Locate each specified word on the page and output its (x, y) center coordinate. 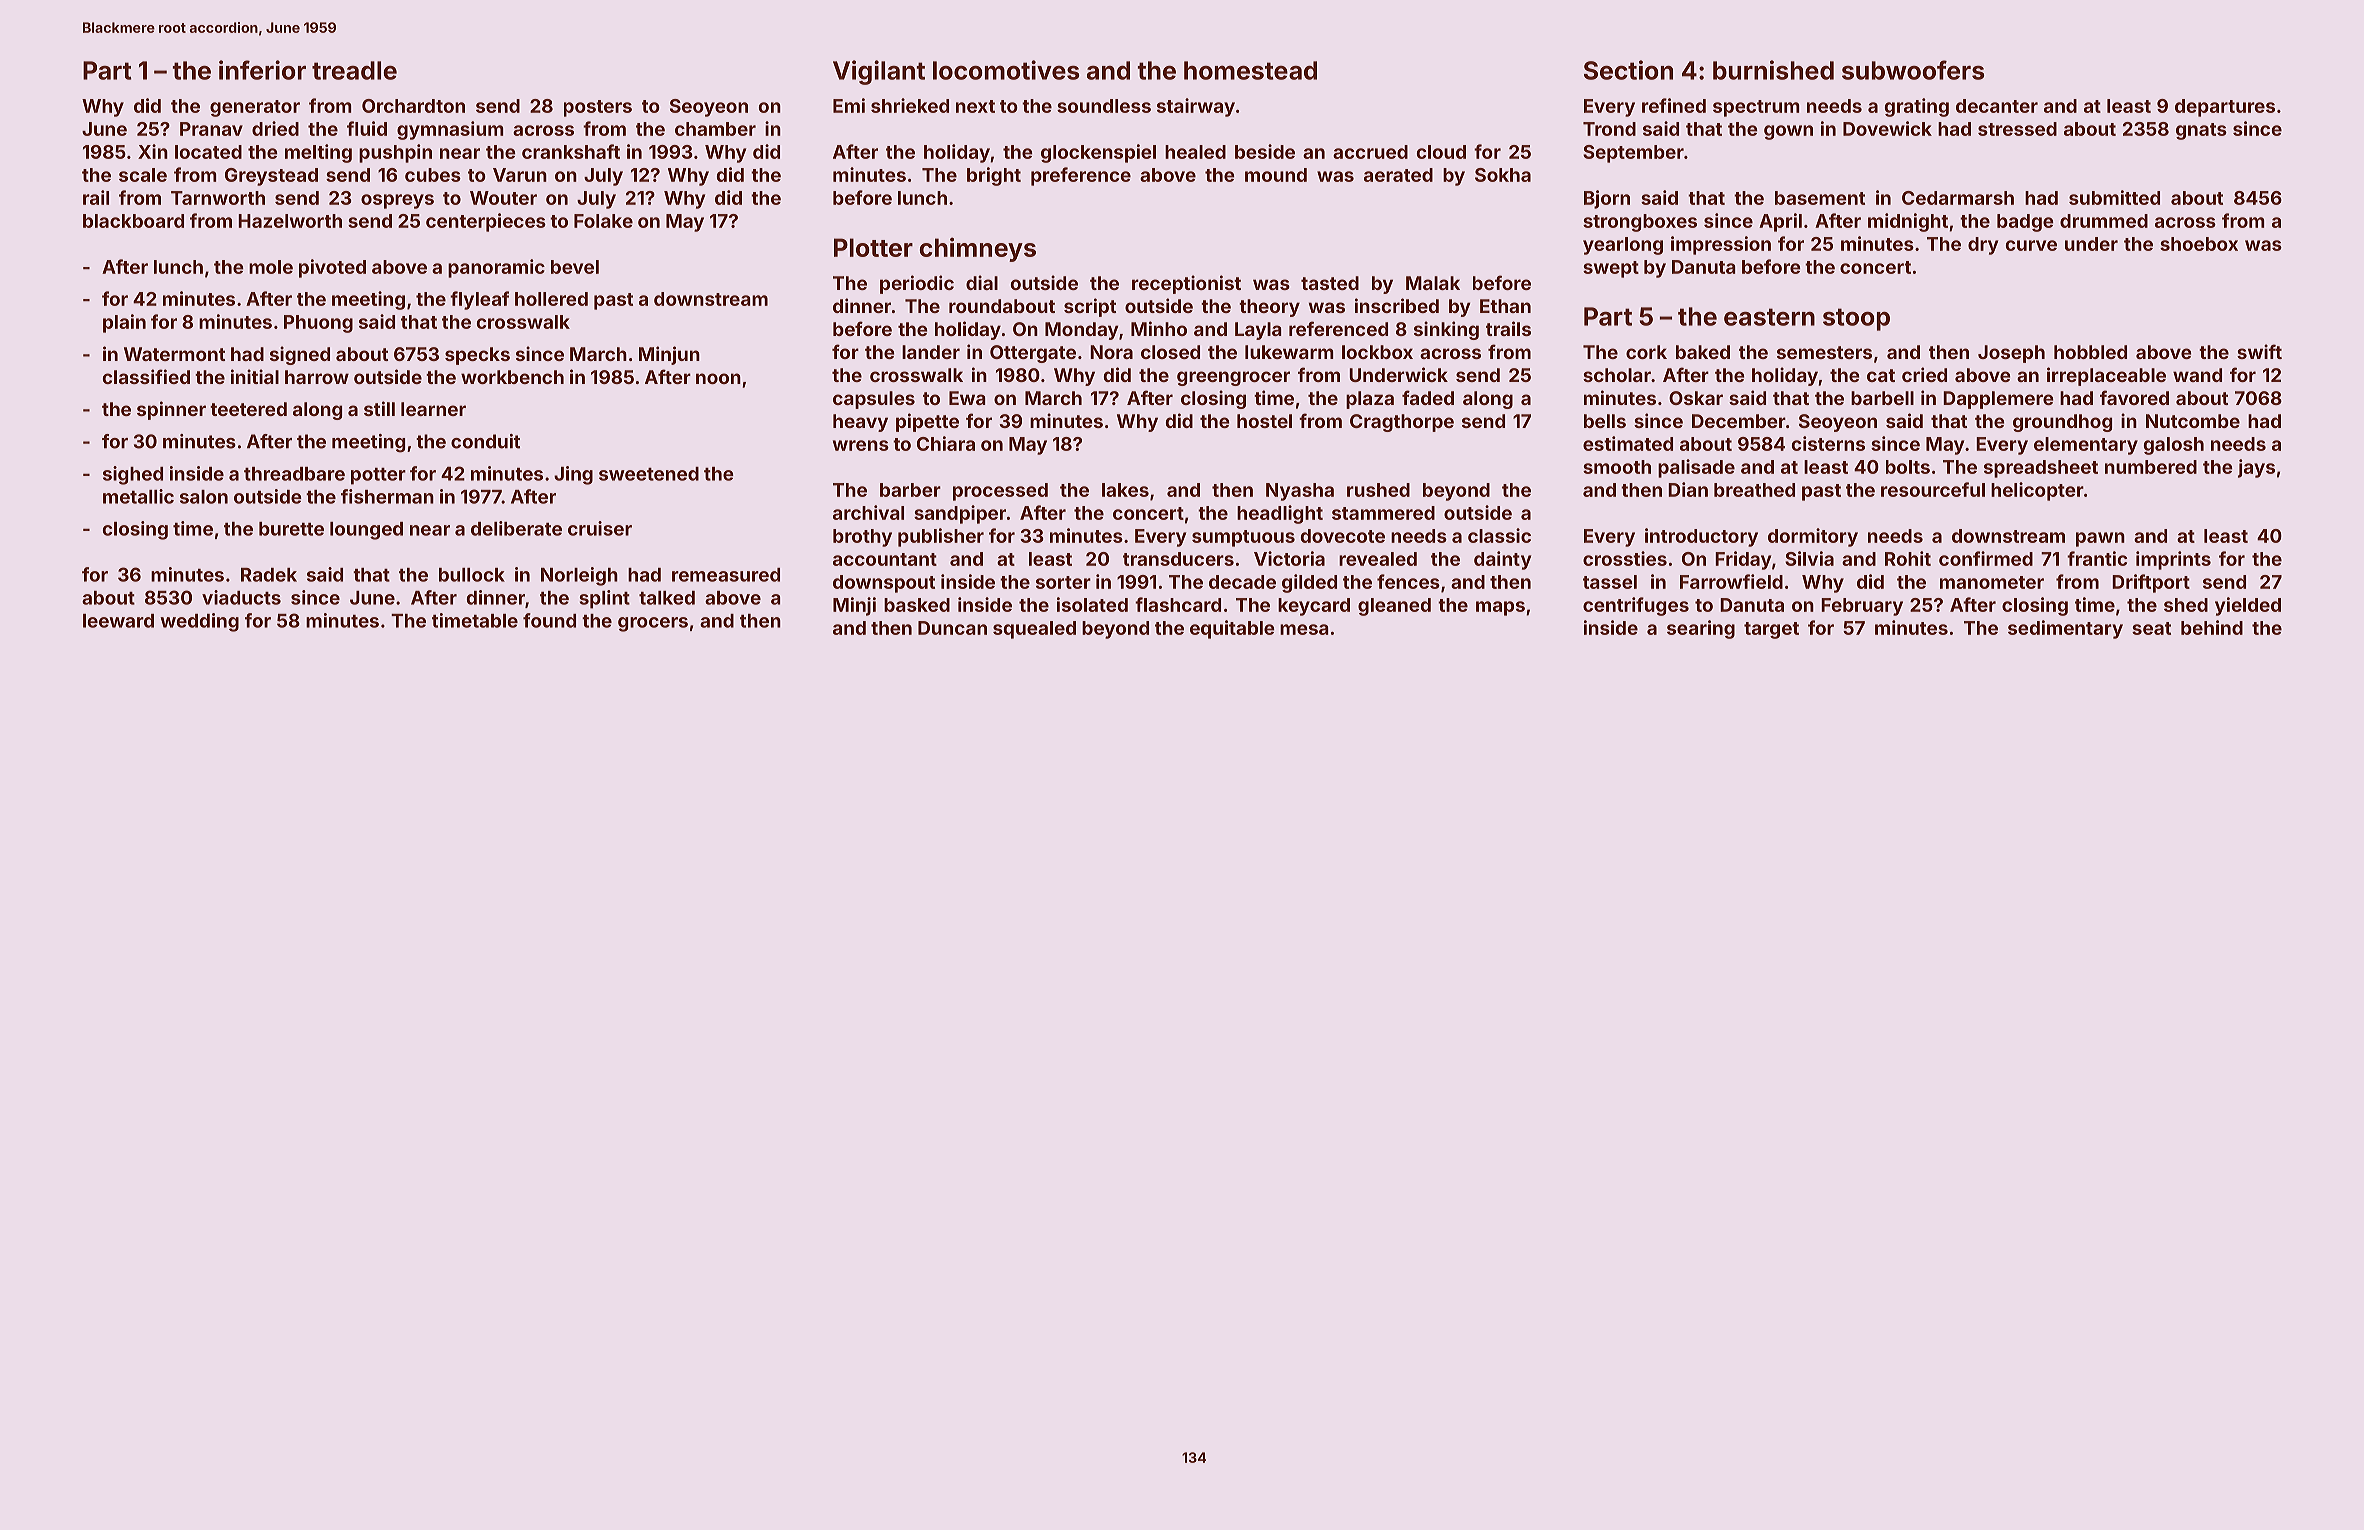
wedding (199, 622)
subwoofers (1913, 70)
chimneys (978, 249)
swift (2259, 351)
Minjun (669, 355)
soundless (1104, 106)
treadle (354, 70)
